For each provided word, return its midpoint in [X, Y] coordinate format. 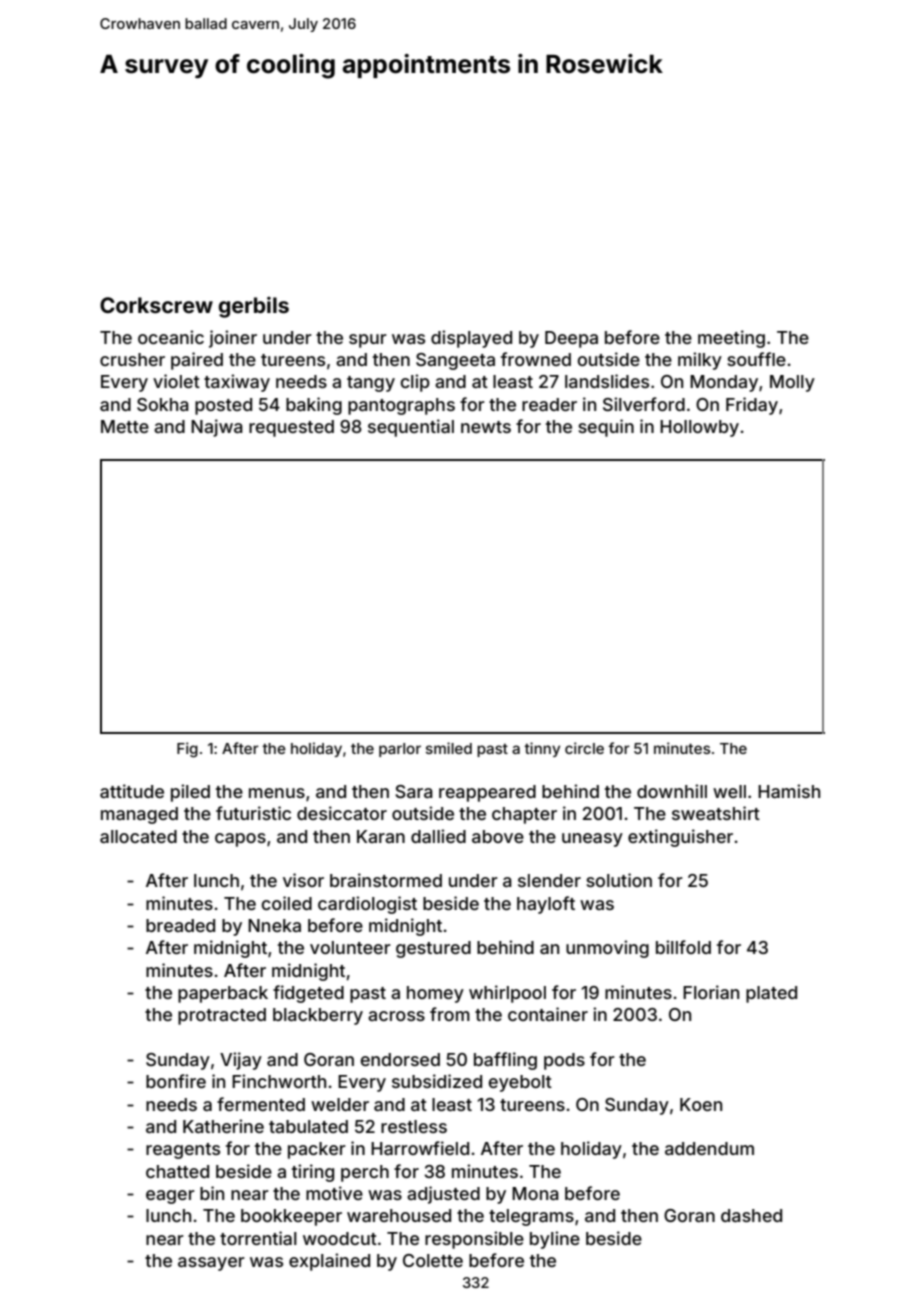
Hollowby [699, 428]
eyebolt [520, 1083]
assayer [211, 1264]
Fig [187, 750]
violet [176, 381]
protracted [222, 1016]
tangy [371, 384]
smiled [449, 748]
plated [771, 994]
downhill [672, 791]
